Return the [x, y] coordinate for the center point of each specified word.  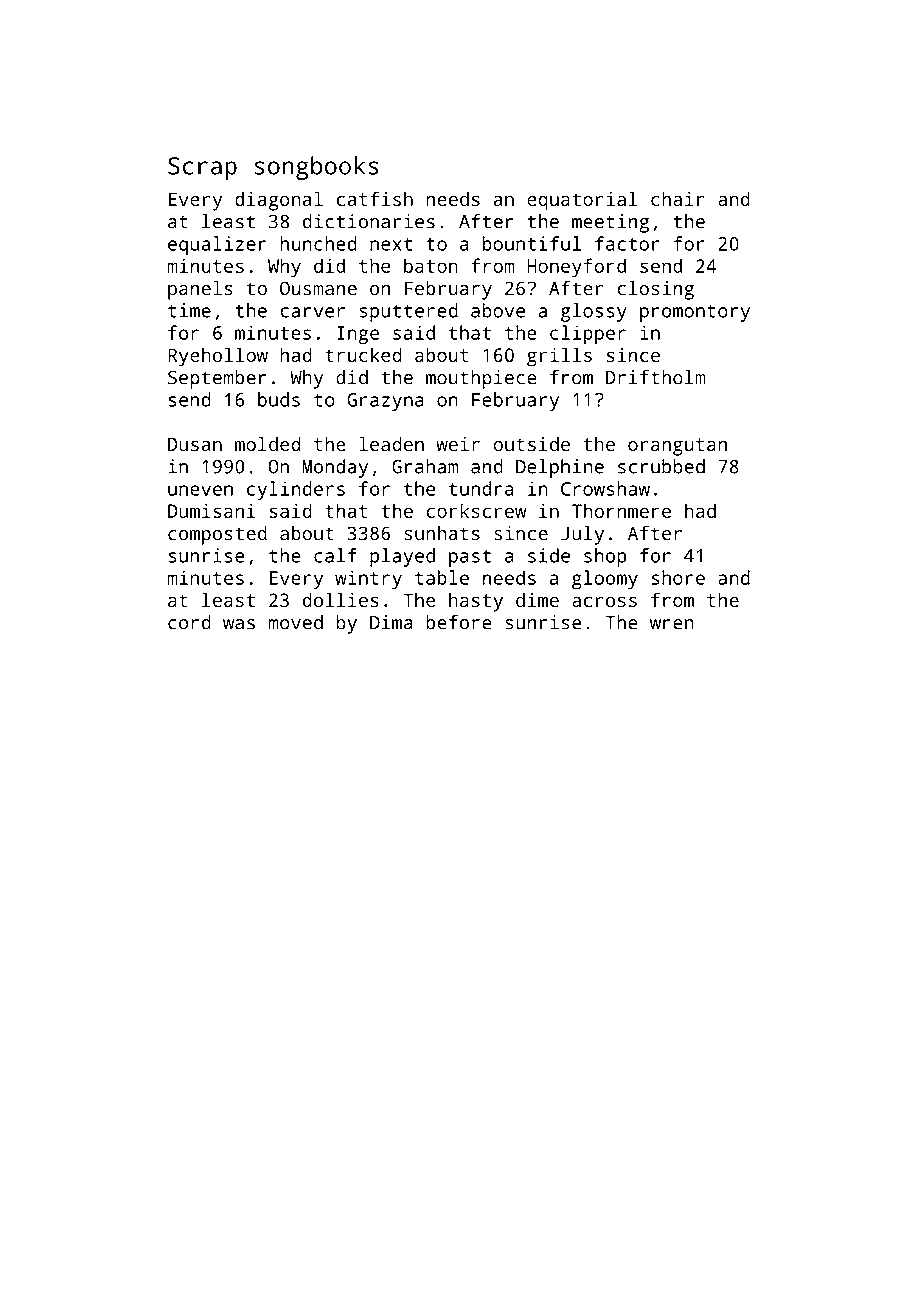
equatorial [582, 201]
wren [672, 624]
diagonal [279, 201]
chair [678, 198]
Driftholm [655, 377]
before [459, 622]
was [239, 624]
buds [279, 399]
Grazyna [385, 402]
